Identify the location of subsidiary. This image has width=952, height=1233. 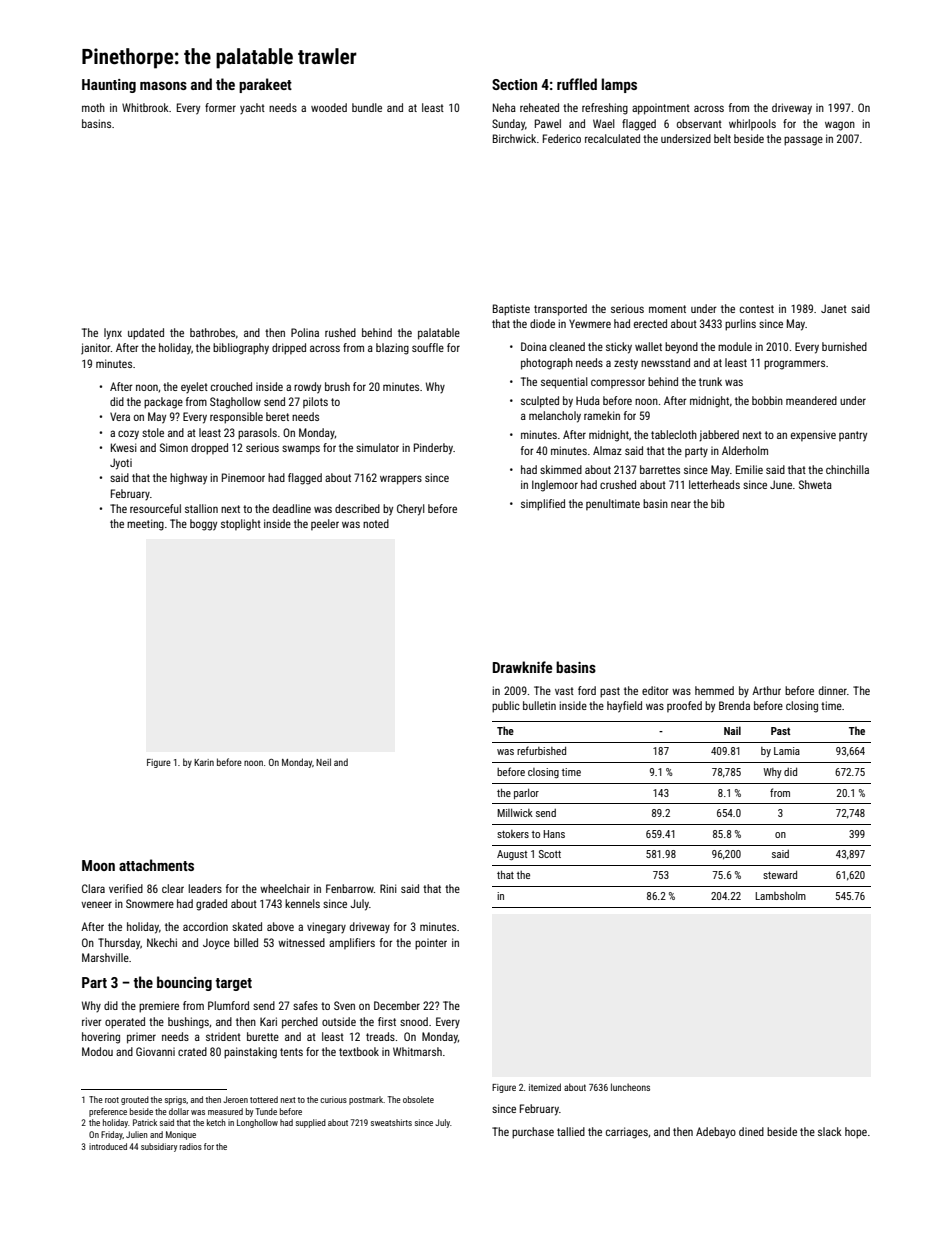
(159, 1147).
